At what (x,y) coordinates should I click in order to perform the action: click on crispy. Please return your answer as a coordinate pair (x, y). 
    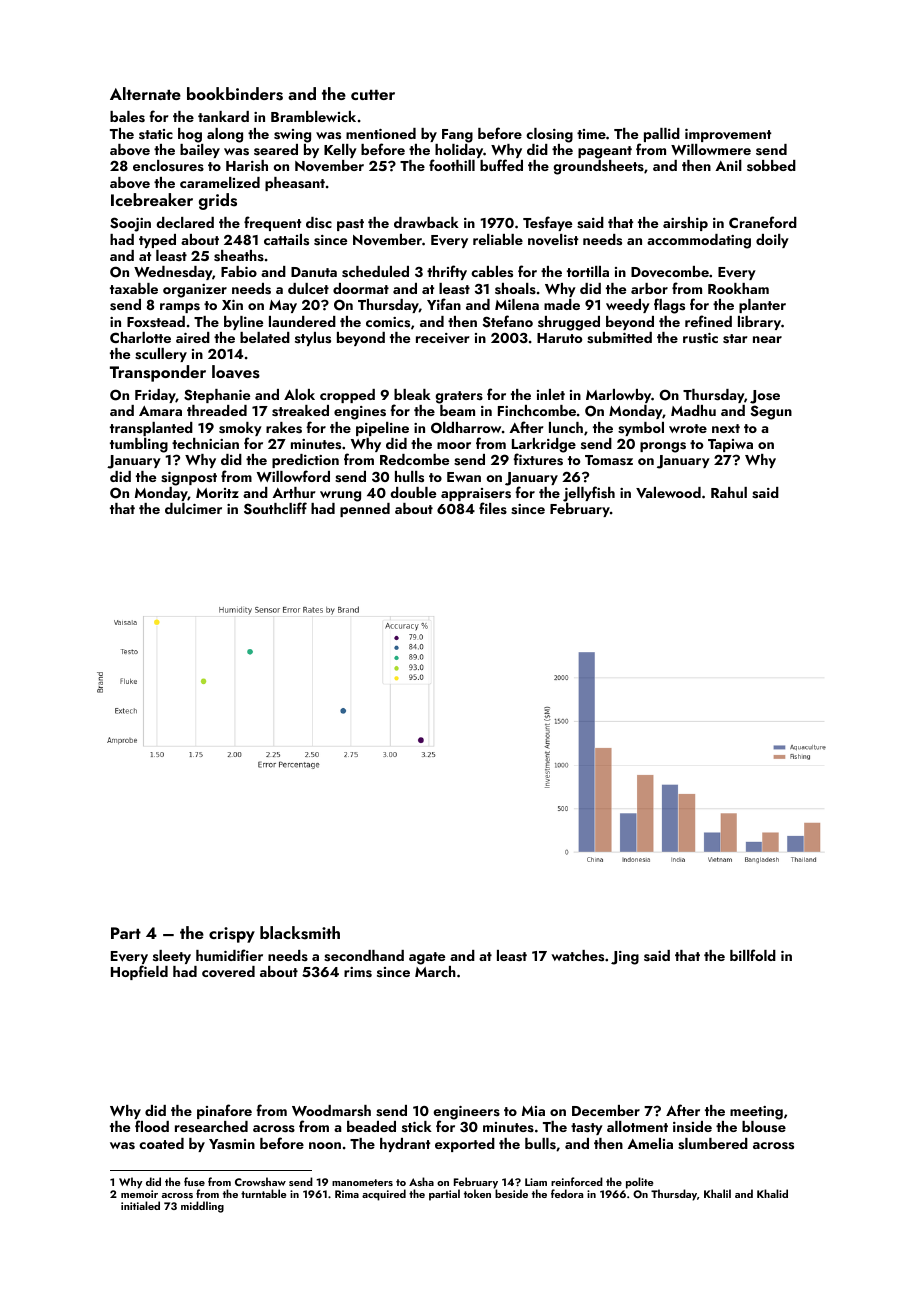
    Looking at the image, I should click on (232, 935).
